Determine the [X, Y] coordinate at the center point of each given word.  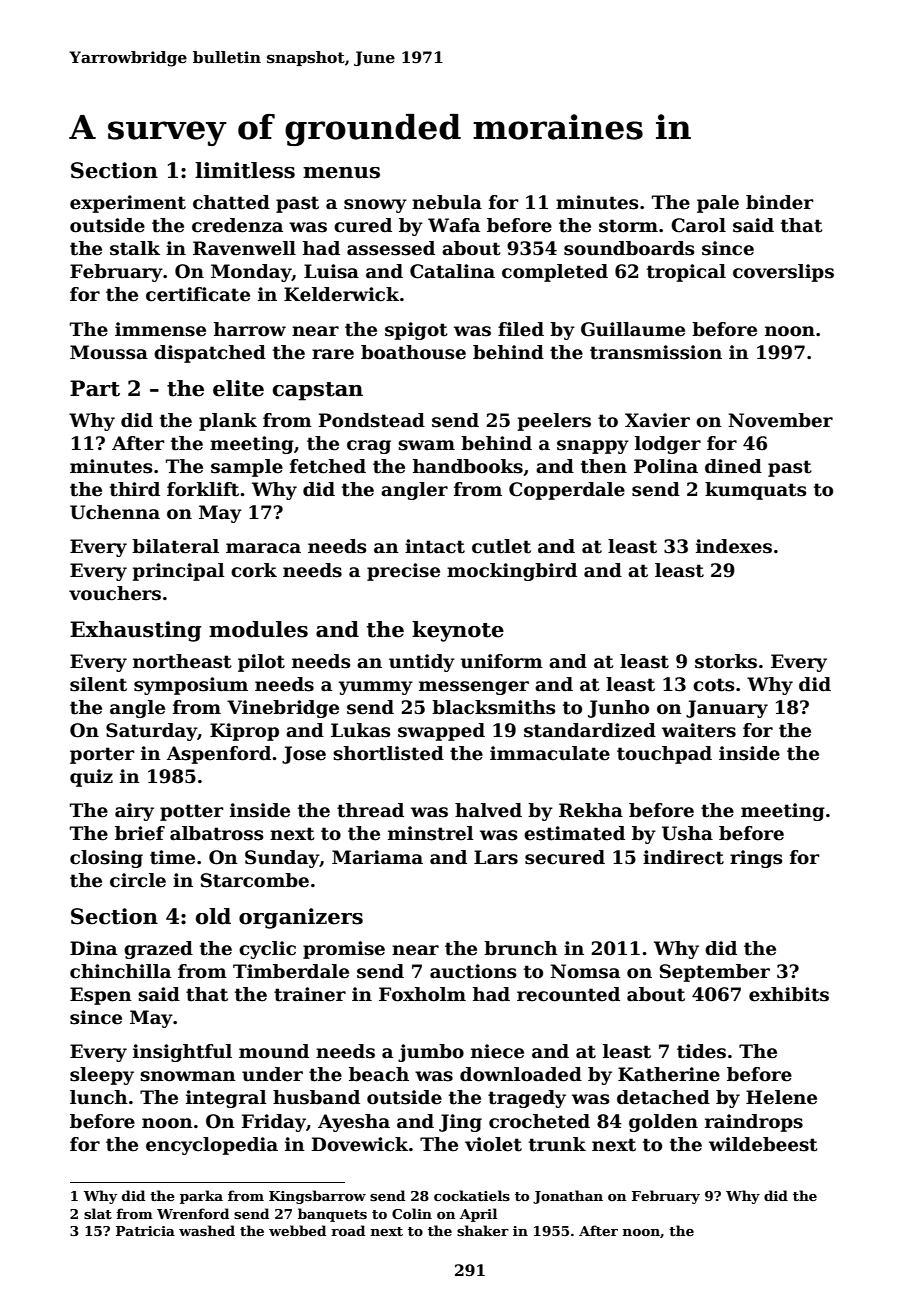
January [727, 709]
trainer [310, 994]
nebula [447, 202]
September [715, 973]
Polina [666, 466]
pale [718, 204]
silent [98, 684]
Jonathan [568, 1197]
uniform [502, 661]
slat [98, 1213]
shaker [483, 1230]
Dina [93, 948]
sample [247, 468]
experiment [128, 204]
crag [369, 447]
